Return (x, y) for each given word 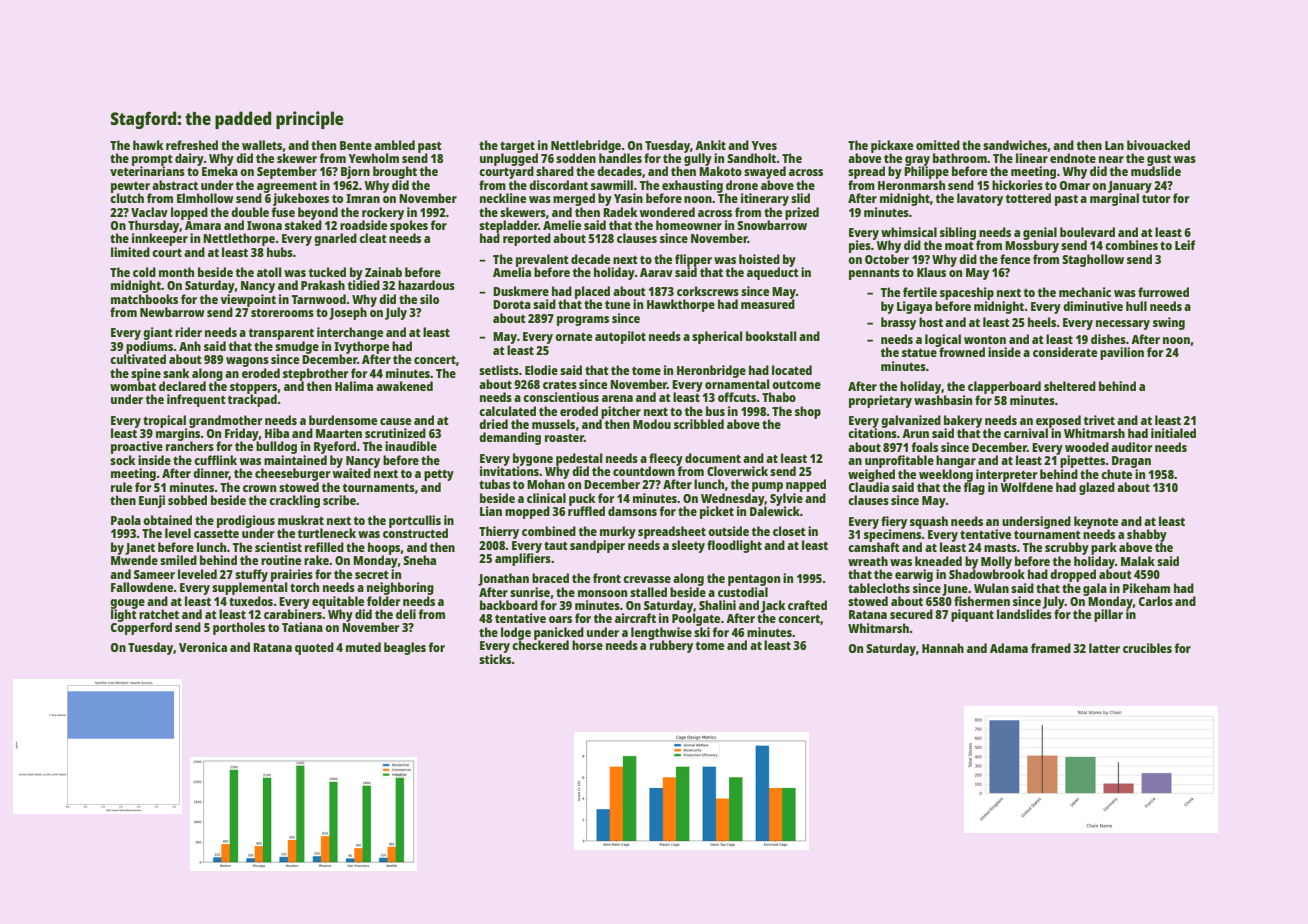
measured (768, 304)
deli (406, 614)
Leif (1185, 245)
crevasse (647, 579)
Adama (1009, 648)
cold (144, 272)
